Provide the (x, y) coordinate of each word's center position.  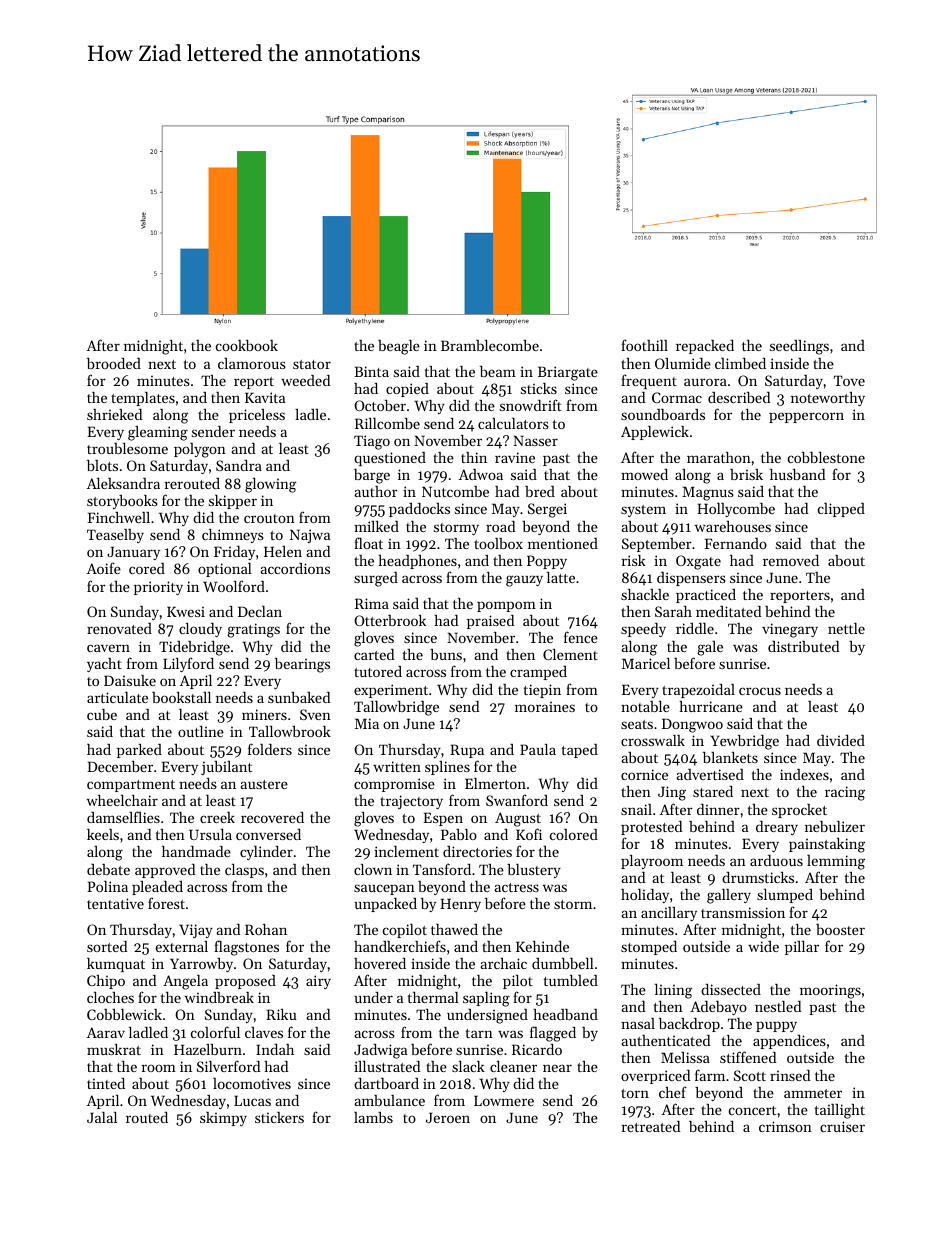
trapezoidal (698, 691)
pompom (506, 606)
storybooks (122, 502)
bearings (302, 665)
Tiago (372, 442)
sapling (486, 999)
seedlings (799, 347)
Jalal (102, 1117)
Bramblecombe (490, 345)
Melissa (685, 1057)
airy (318, 982)
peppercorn (806, 417)
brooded (114, 363)
